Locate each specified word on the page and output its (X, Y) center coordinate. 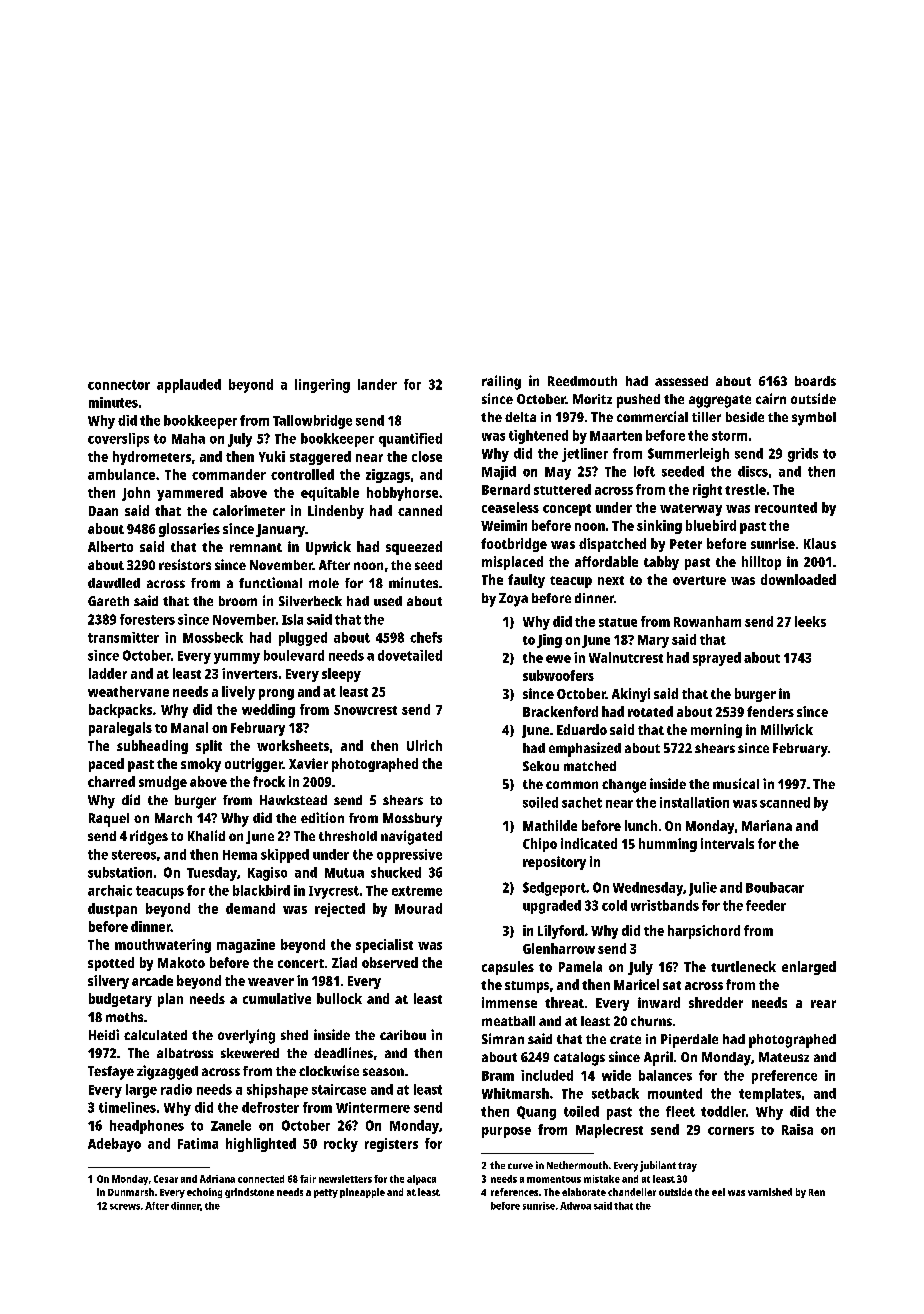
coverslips (118, 440)
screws (125, 1207)
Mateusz (784, 1057)
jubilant (658, 1166)
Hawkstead (293, 800)
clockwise (329, 1070)
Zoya (513, 600)
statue (618, 622)
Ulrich (424, 745)
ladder (108, 673)
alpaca (421, 1180)
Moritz (592, 399)
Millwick (787, 729)
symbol (814, 419)
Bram (498, 1076)
